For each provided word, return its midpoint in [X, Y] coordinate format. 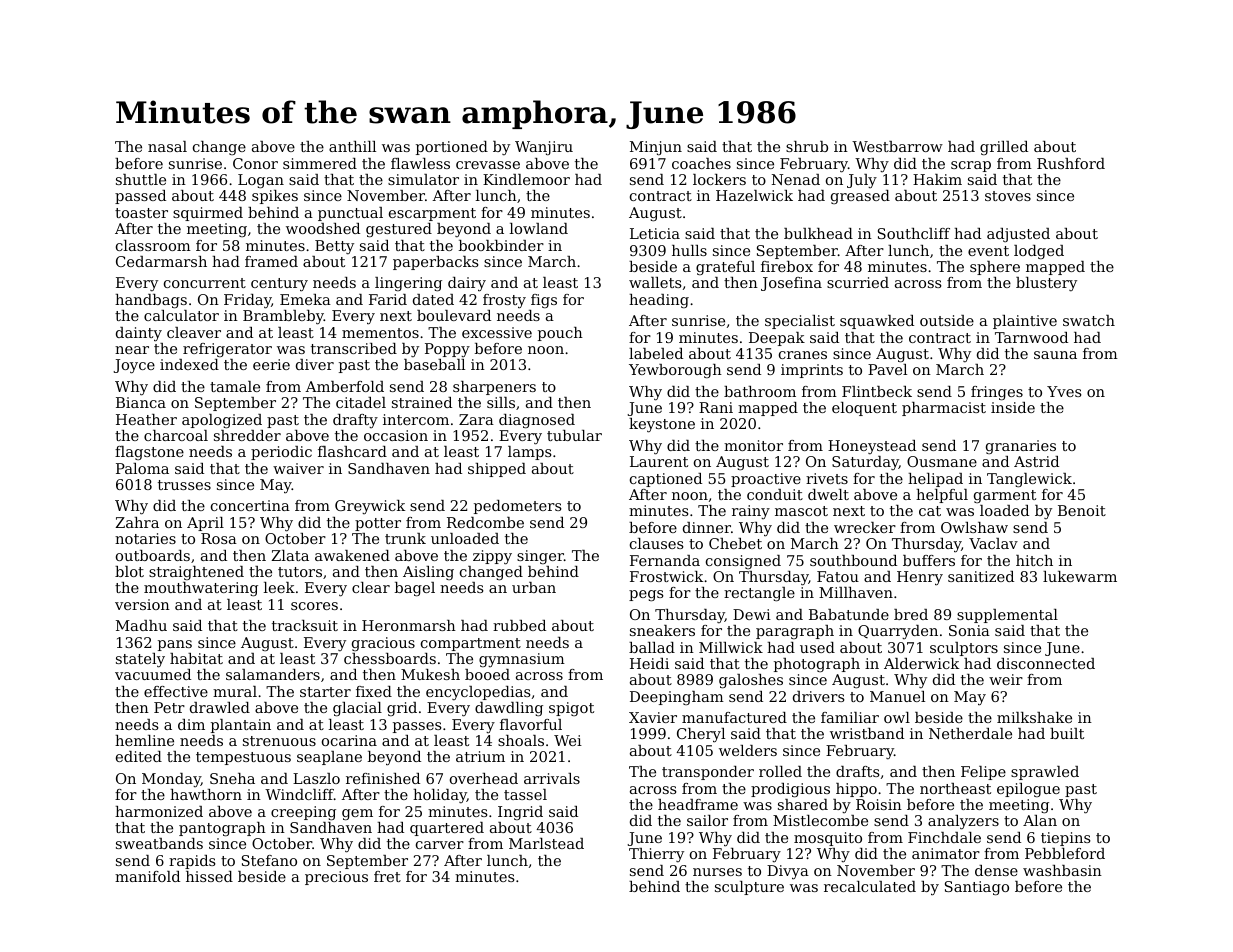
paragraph [795, 632]
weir [1006, 679]
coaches [701, 163]
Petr [169, 707]
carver [440, 845]
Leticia [655, 233]
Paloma [142, 468]
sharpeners [494, 388]
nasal [167, 146]
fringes [997, 393]
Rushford [1071, 163]
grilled [1004, 148]
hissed [209, 876]
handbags [151, 301]
